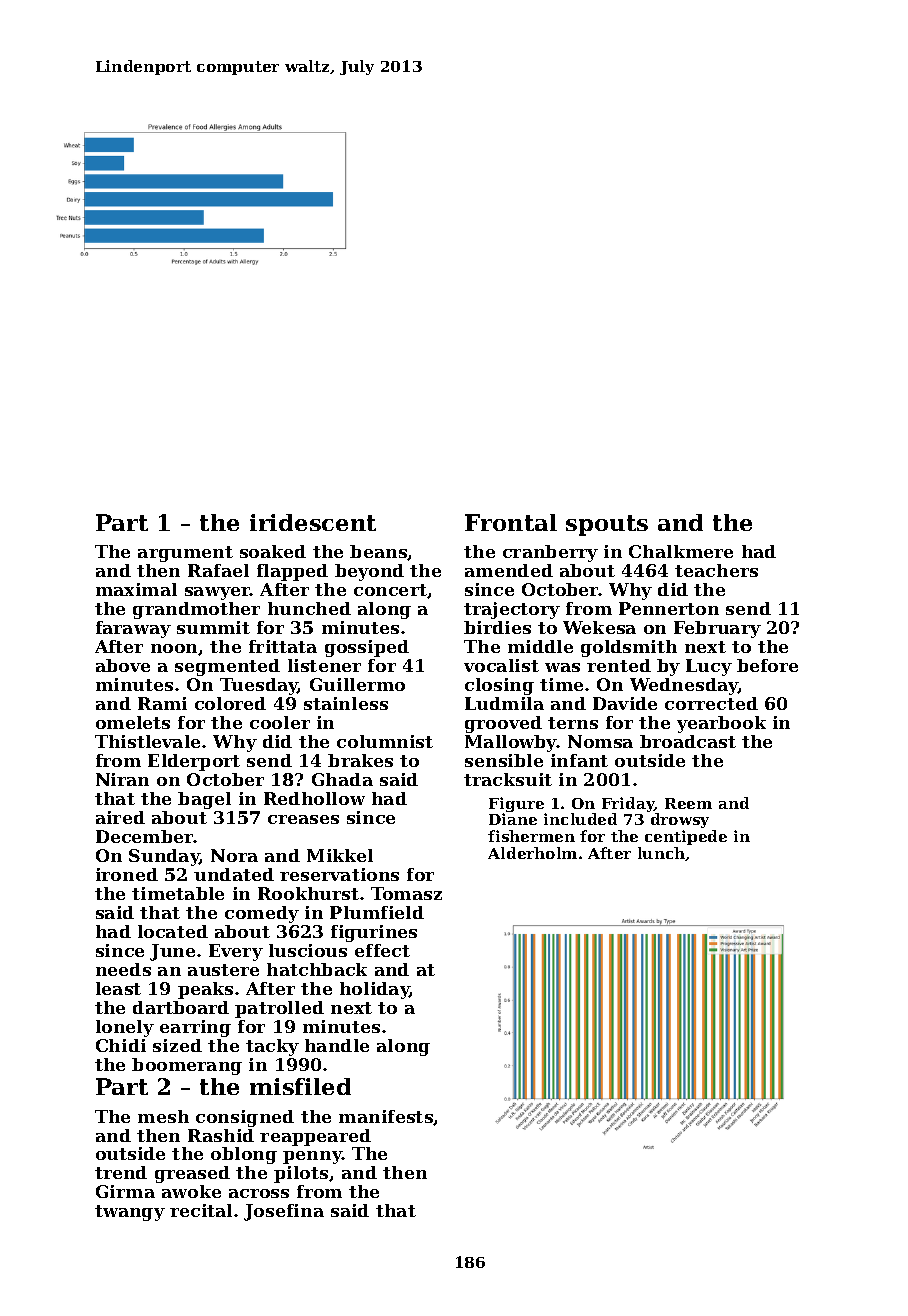 This page has height=1316, width=908. Describe the element at coordinates (686, 837) in the page. I see `centipede` at that location.
